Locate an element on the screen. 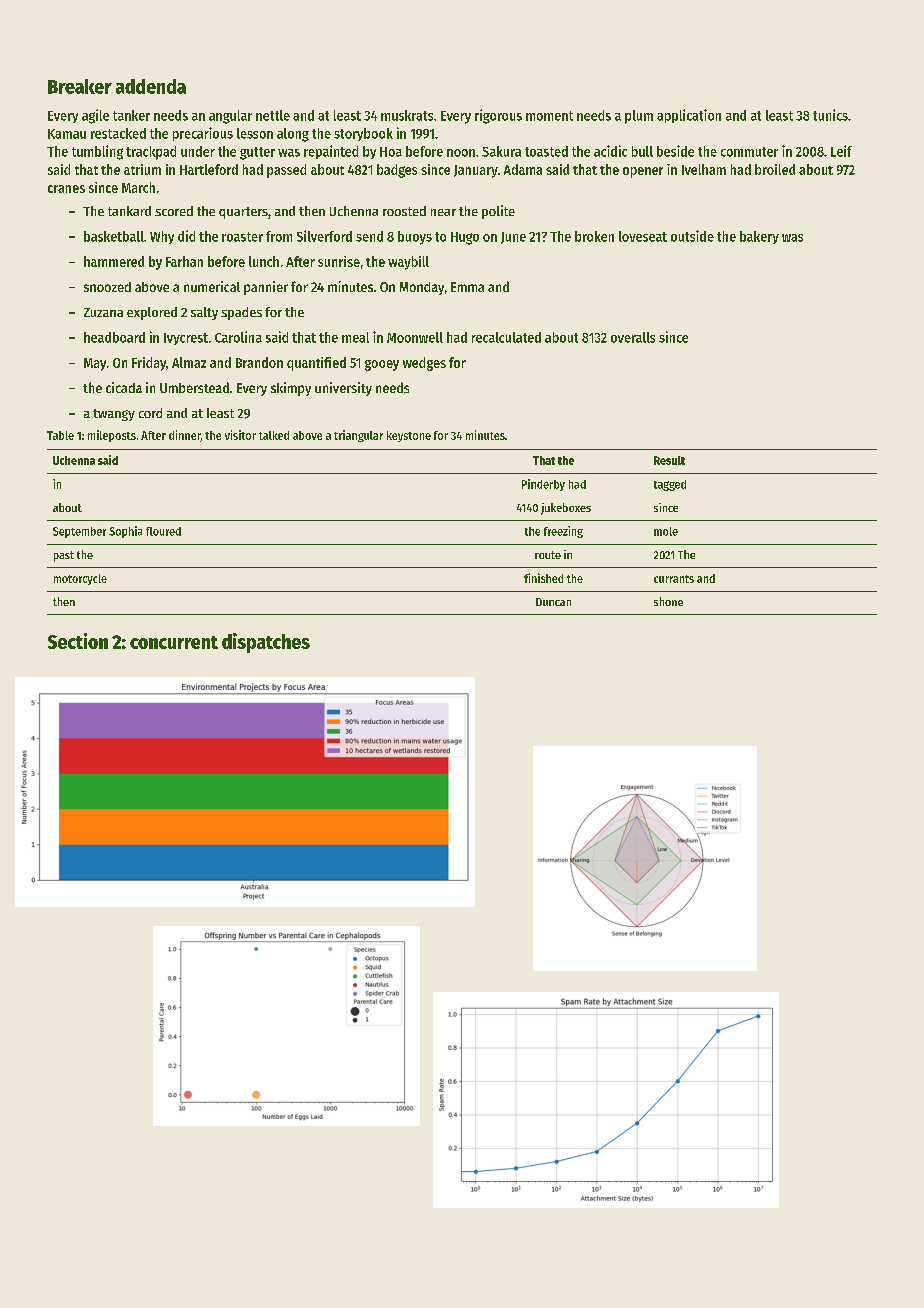 The image size is (924, 1308). basketball is located at coordinates (114, 236).
